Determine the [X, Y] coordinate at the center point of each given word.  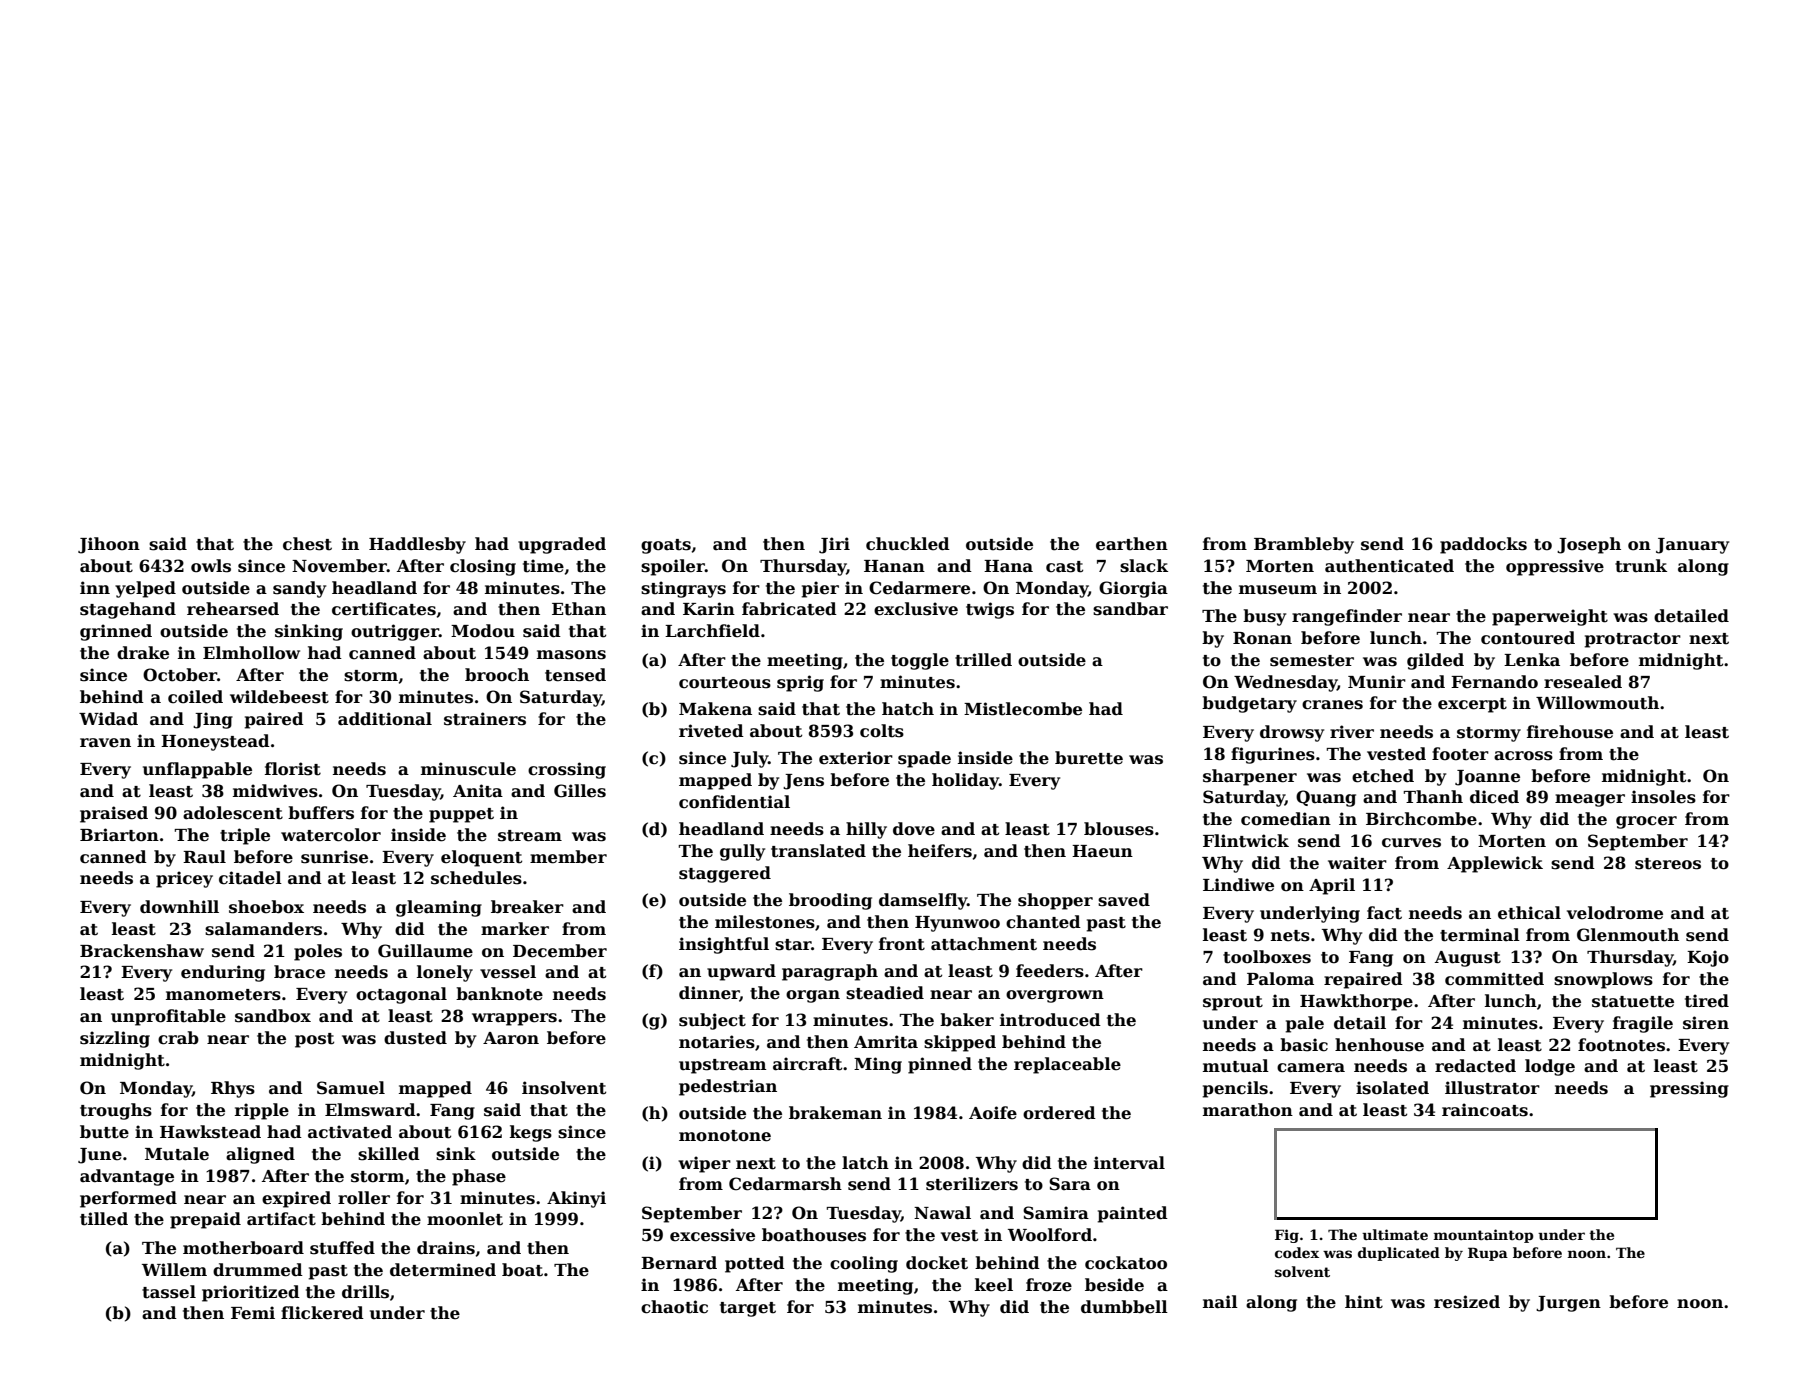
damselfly [923, 901]
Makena [715, 709]
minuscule [468, 769]
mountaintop [1483, 1236]
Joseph [1589, 545]
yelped [145, 589]
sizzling [115, 1039]
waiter [1357, 863]
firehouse [1570, 732]
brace [299, 972]
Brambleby [1304, 545]
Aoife [993, 1113]
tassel [169, 1292]
